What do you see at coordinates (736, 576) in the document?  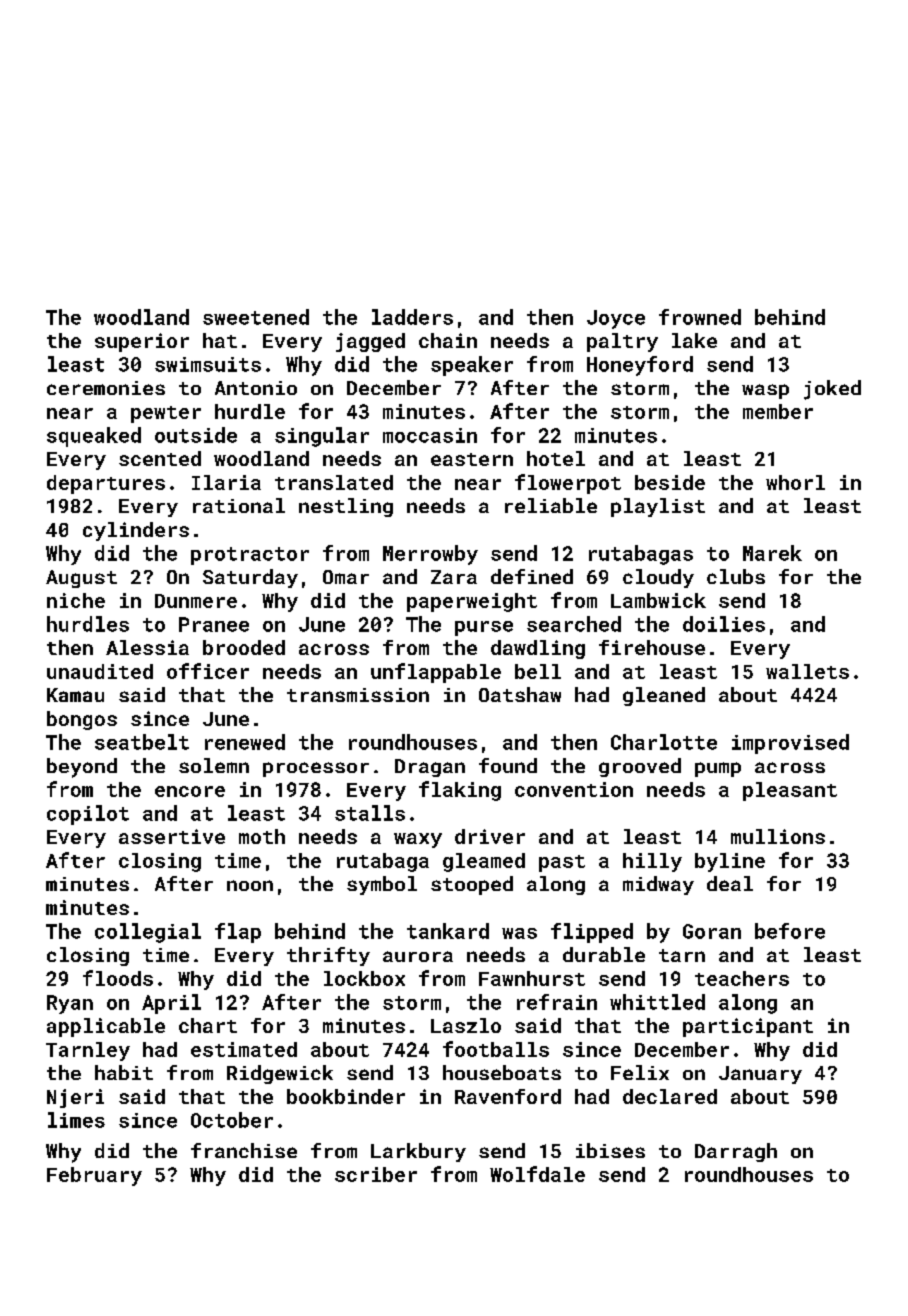 I see `clubs` at bounding box center [736, 576].
